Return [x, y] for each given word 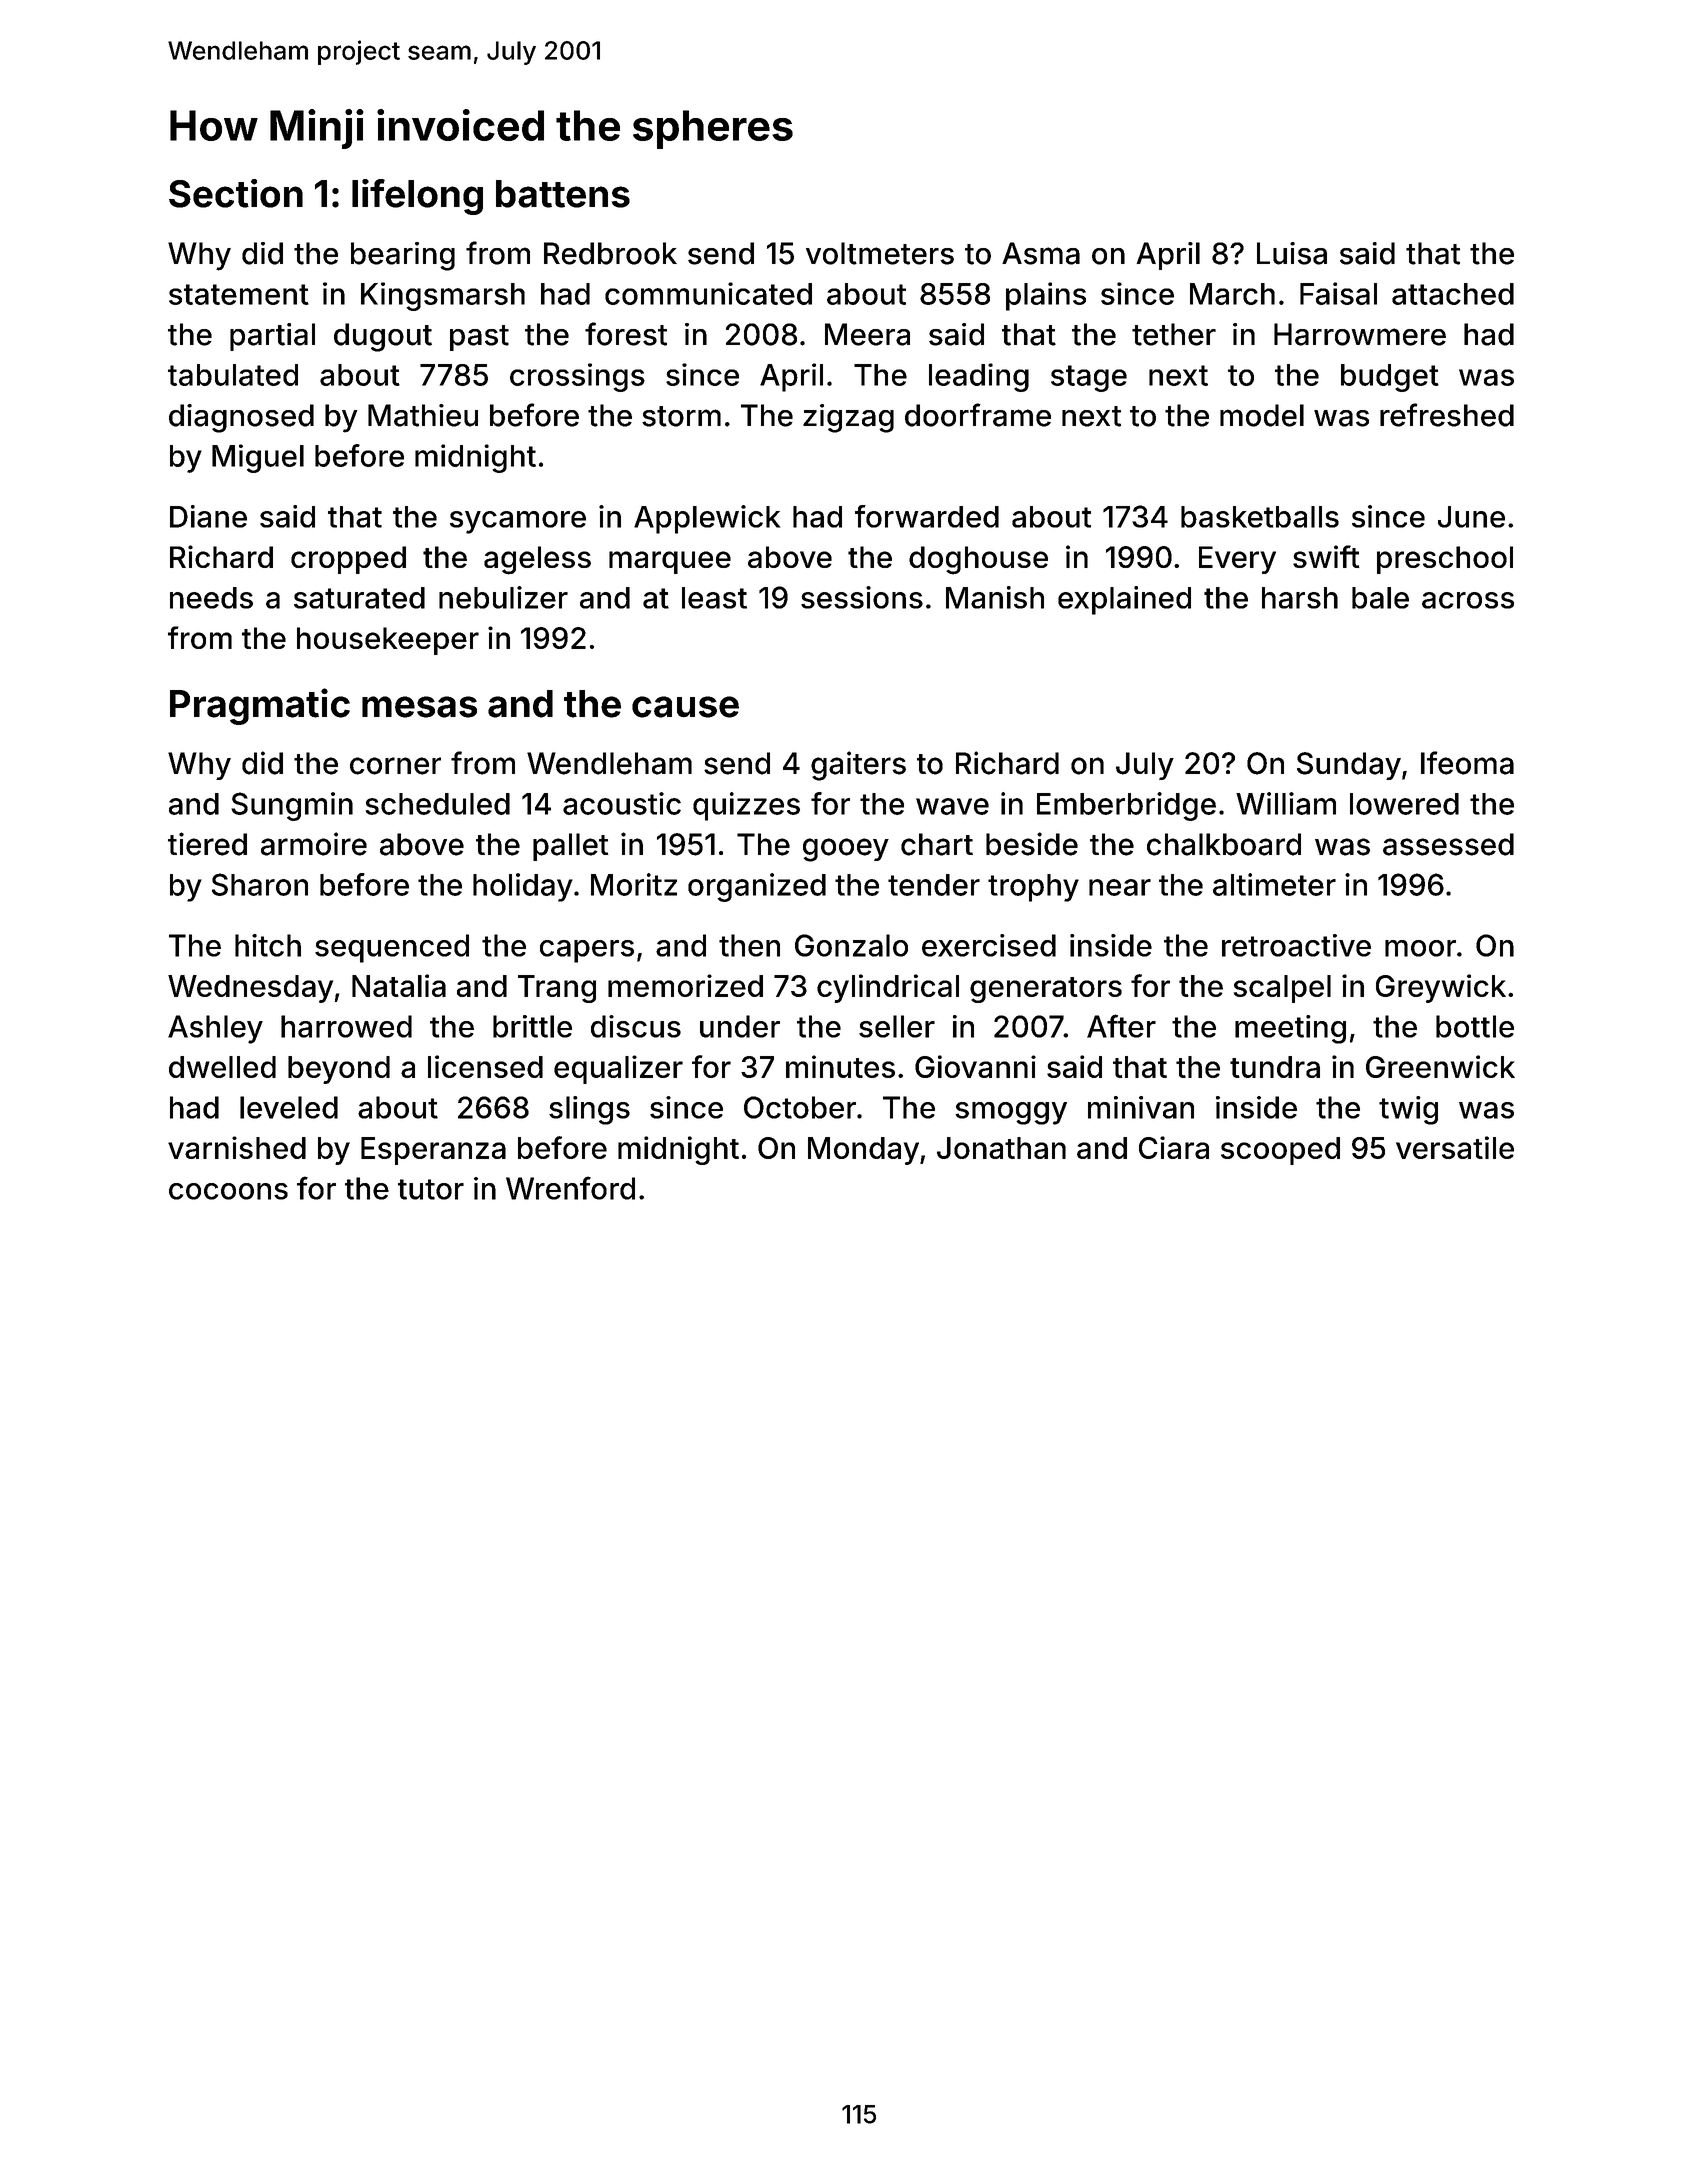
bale [1380, 598]
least [714, 598]
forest [626, 334]
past [479, 338]
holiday [523, 887]
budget [1390, 378]
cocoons [228, 1191]
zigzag [848, 418]
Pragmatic [260, 706]
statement [239, 294]
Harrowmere [1360, 334]
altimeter [1274, 884]
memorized [685, 985]
